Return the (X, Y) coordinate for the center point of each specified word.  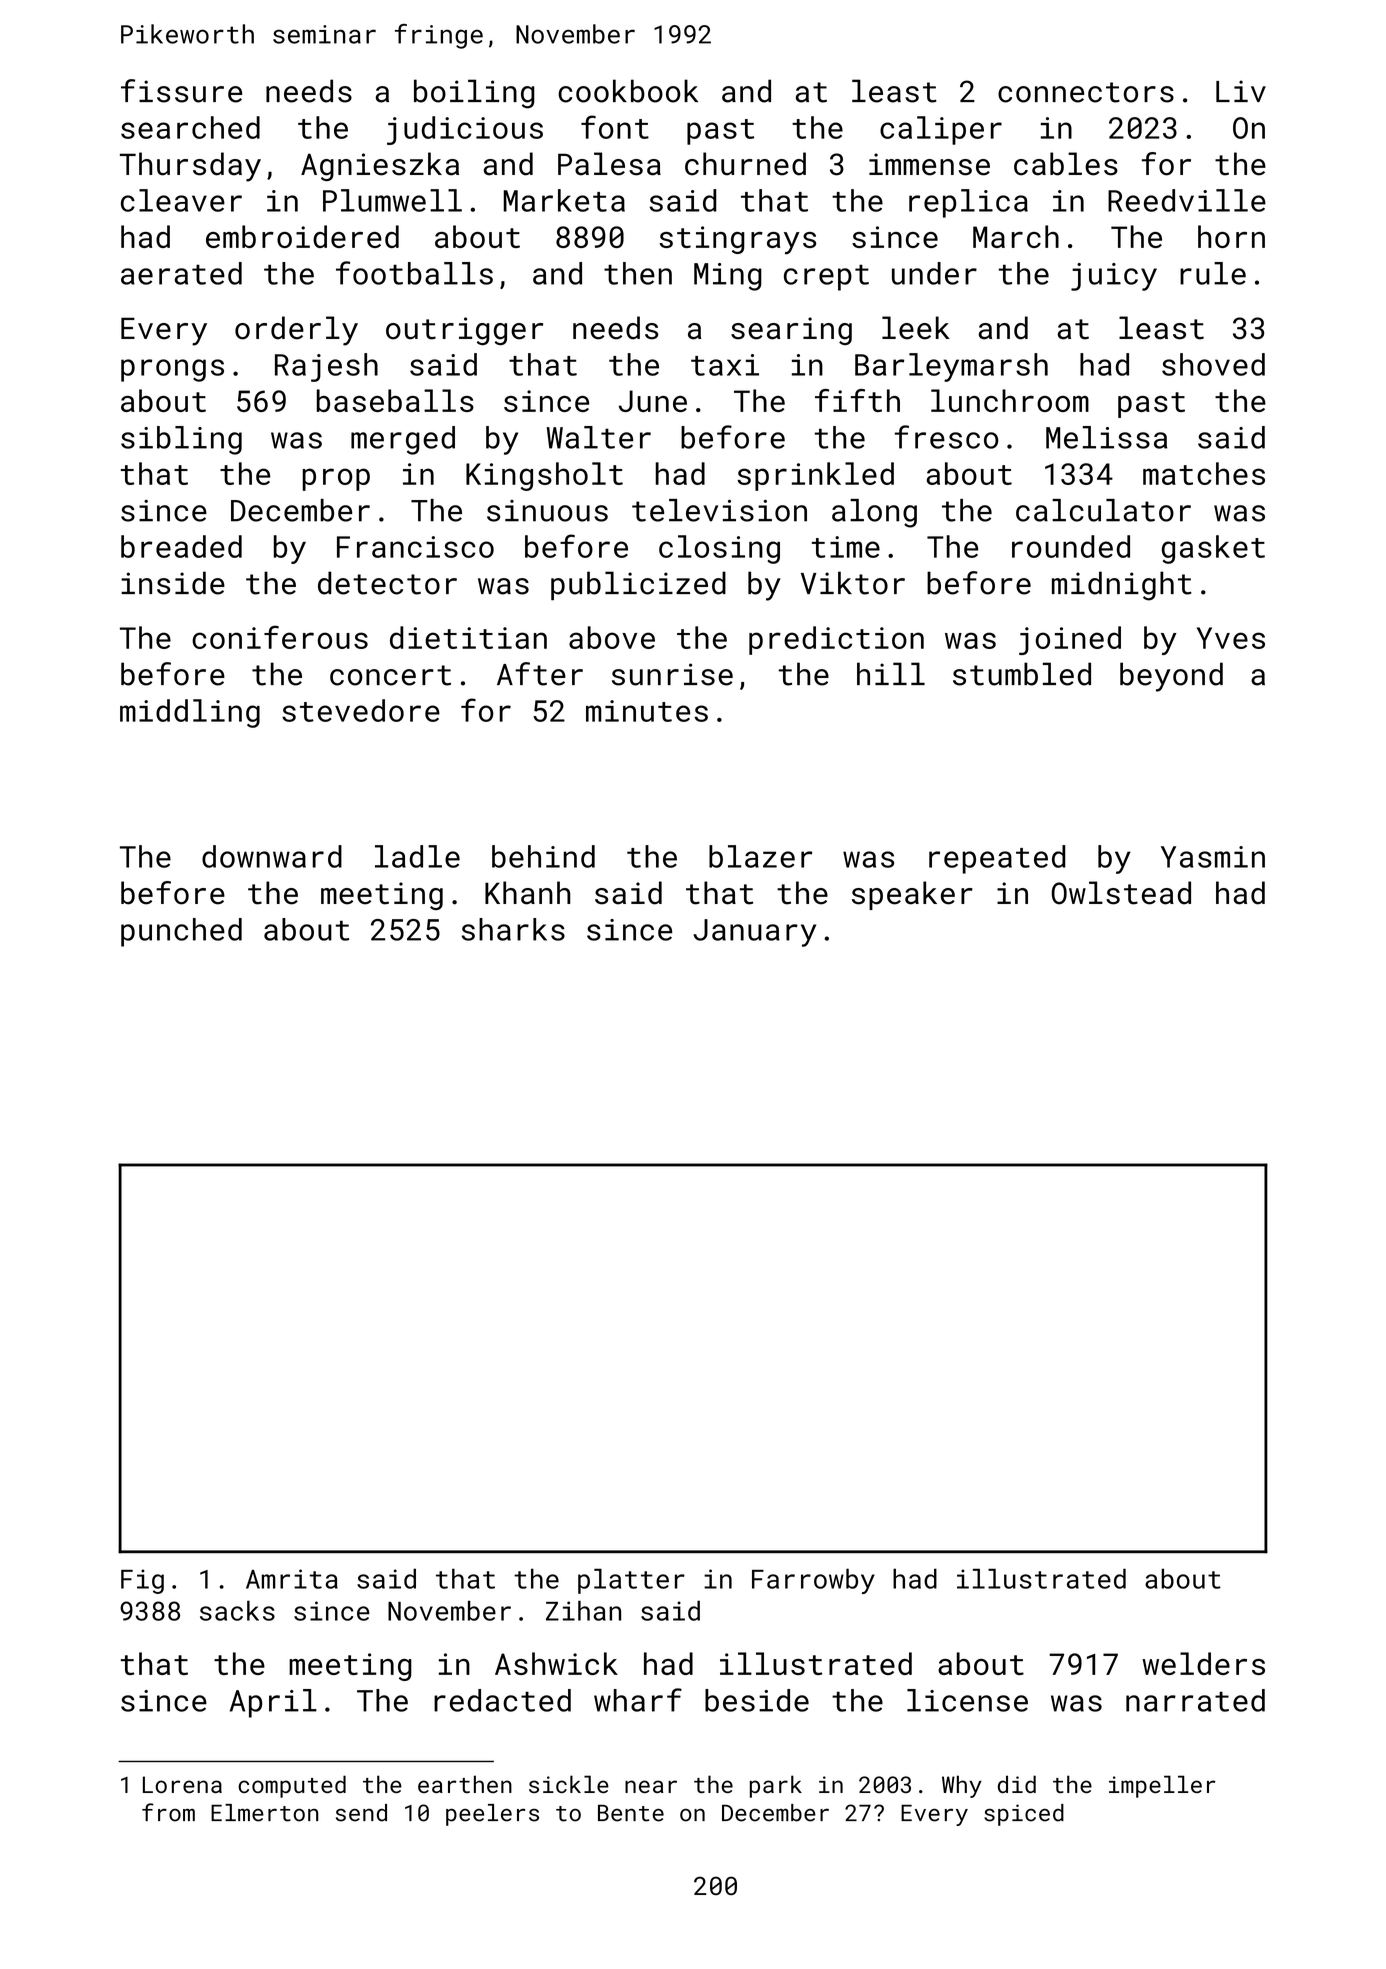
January (754, 933)
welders (1203, 1663)
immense (929, 164)
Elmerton (264, 1813)
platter (631, 1581)
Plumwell (392, 200)
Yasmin (1213, 857)
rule (1213, 273)
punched (181, 932)
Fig (142, 1581)
